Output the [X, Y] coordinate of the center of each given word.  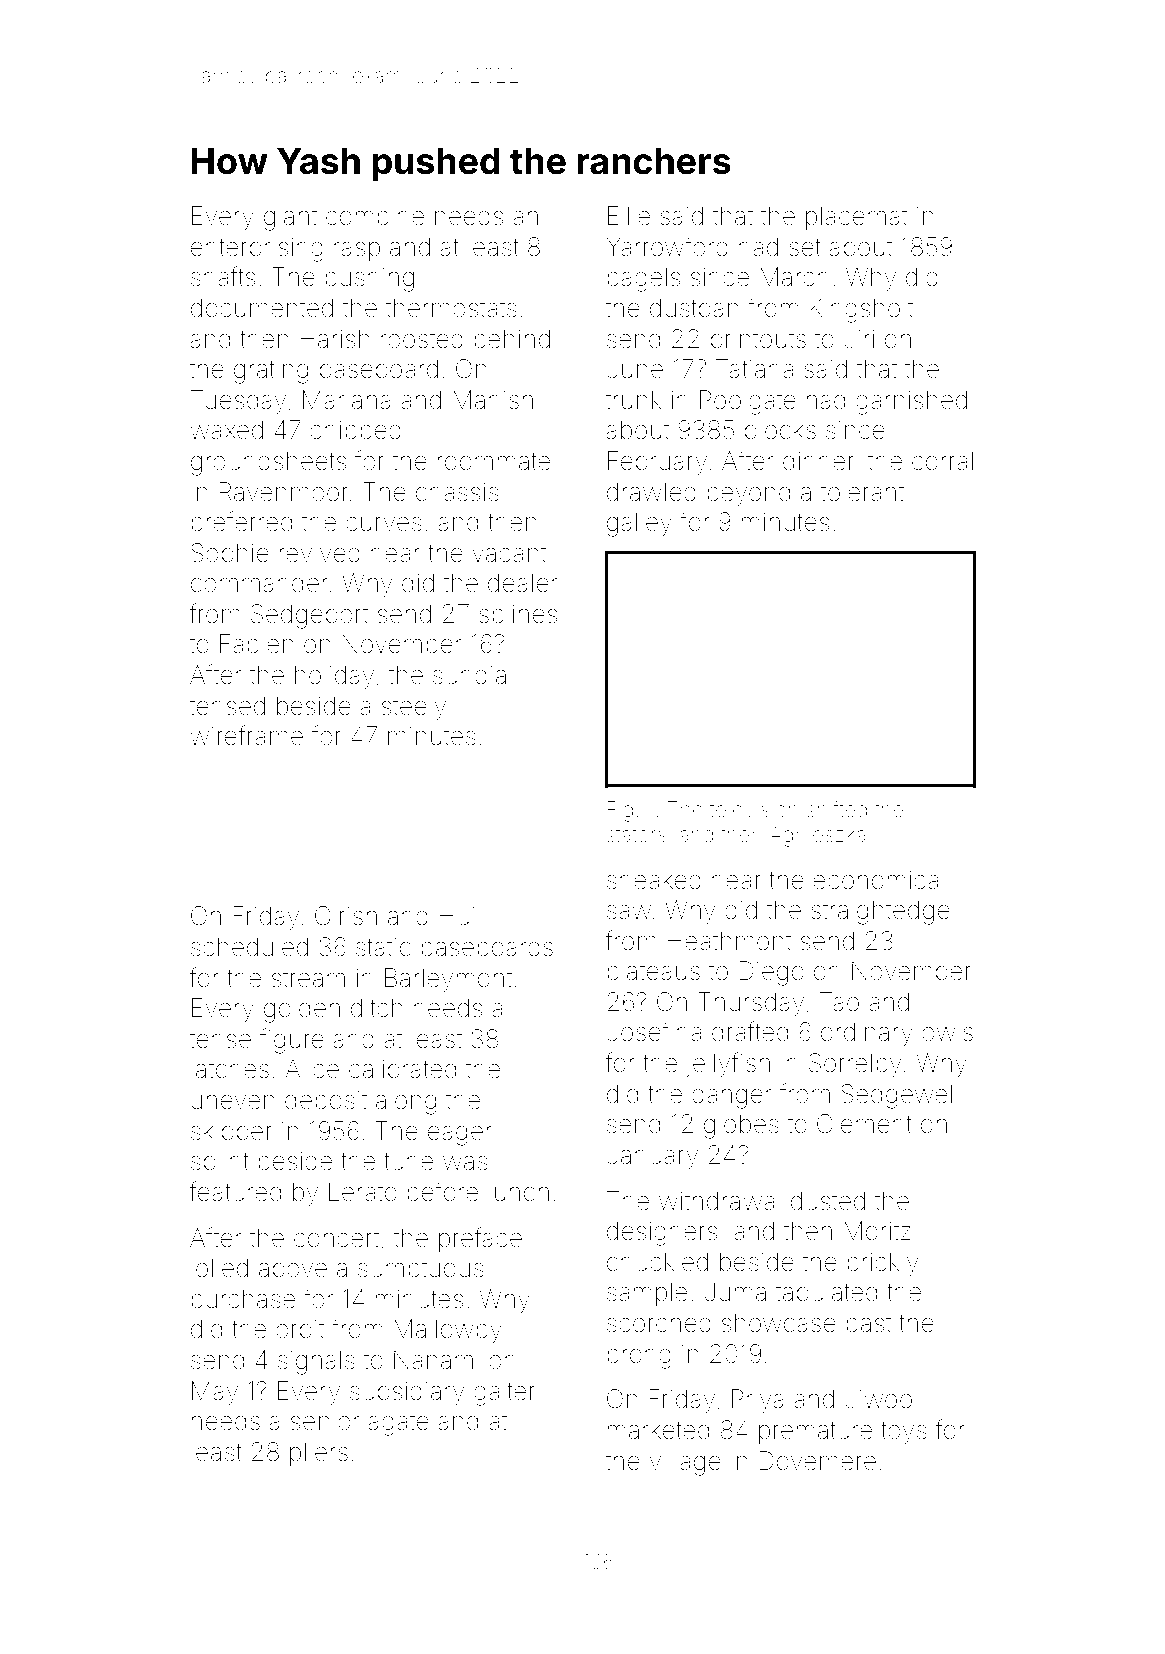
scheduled [249, 947]
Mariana [347, 400]
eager [460, 1136]
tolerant [862, 492]
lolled [219, 1268]
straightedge [880, 912]
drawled [651, 492]
